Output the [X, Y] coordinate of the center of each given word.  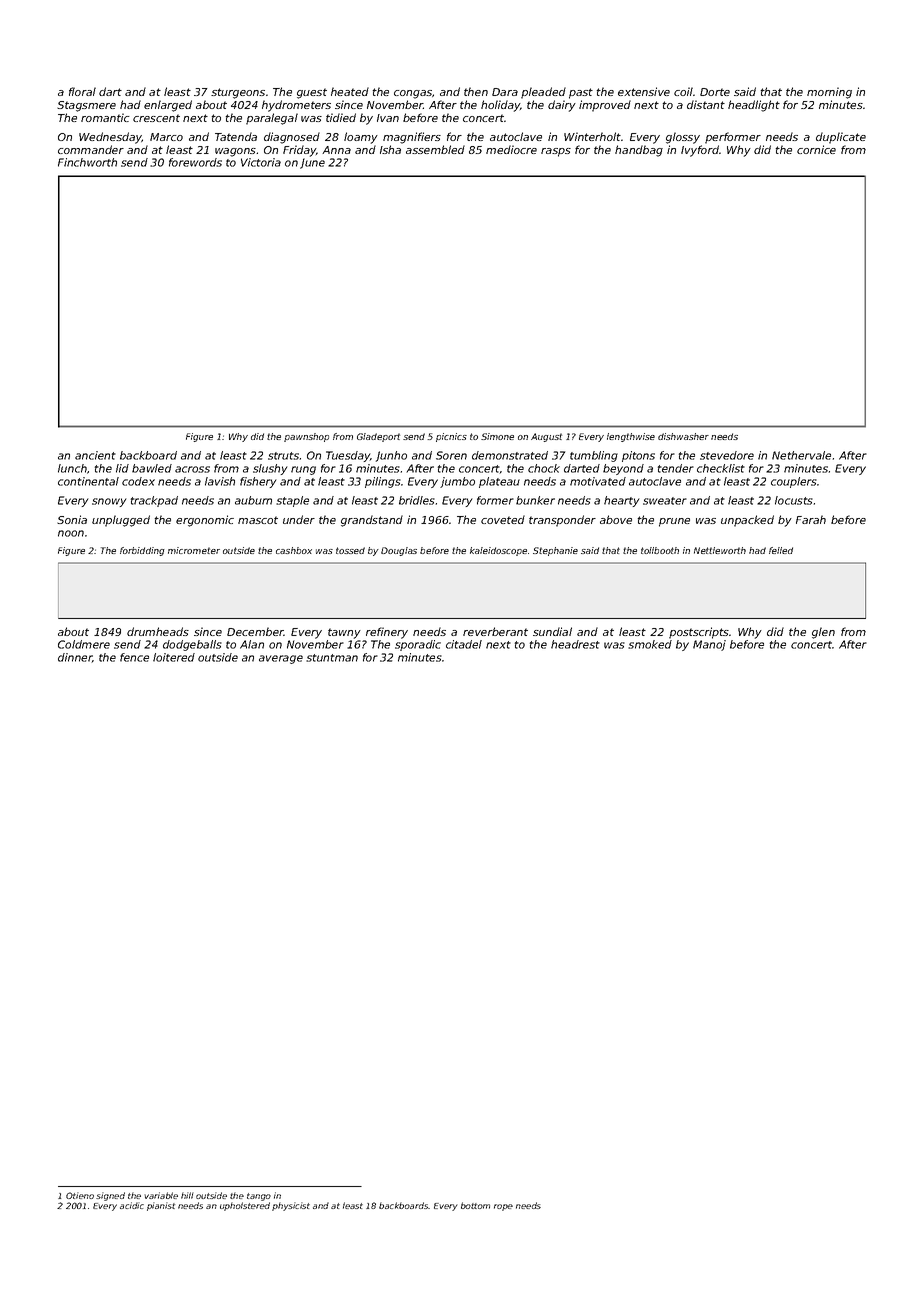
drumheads [158, 631]
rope [503, 1207]
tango [259, 1197]
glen [823, 633]
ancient [95, 455]
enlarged [168, 106]
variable [161, 1195]
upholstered [245, 1206]
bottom [475, 1205]
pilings [383, 482]
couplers [794, 482]
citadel [464, 644]
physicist [291, 1206]
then [476, 91]
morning [829, 93]
